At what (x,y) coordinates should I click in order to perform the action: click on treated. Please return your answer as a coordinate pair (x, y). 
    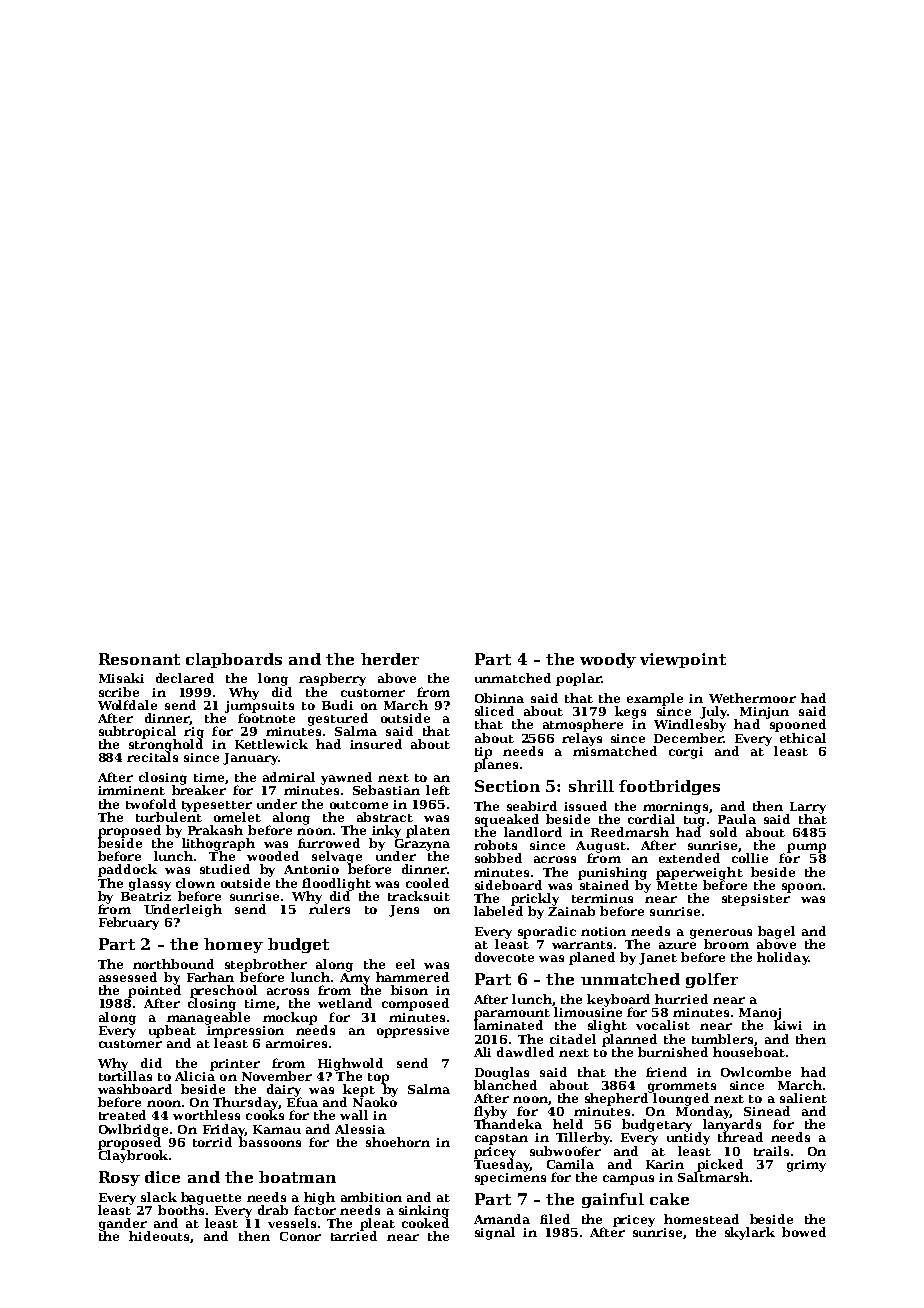
    Looking at the image, I should click on (122, 1115).
